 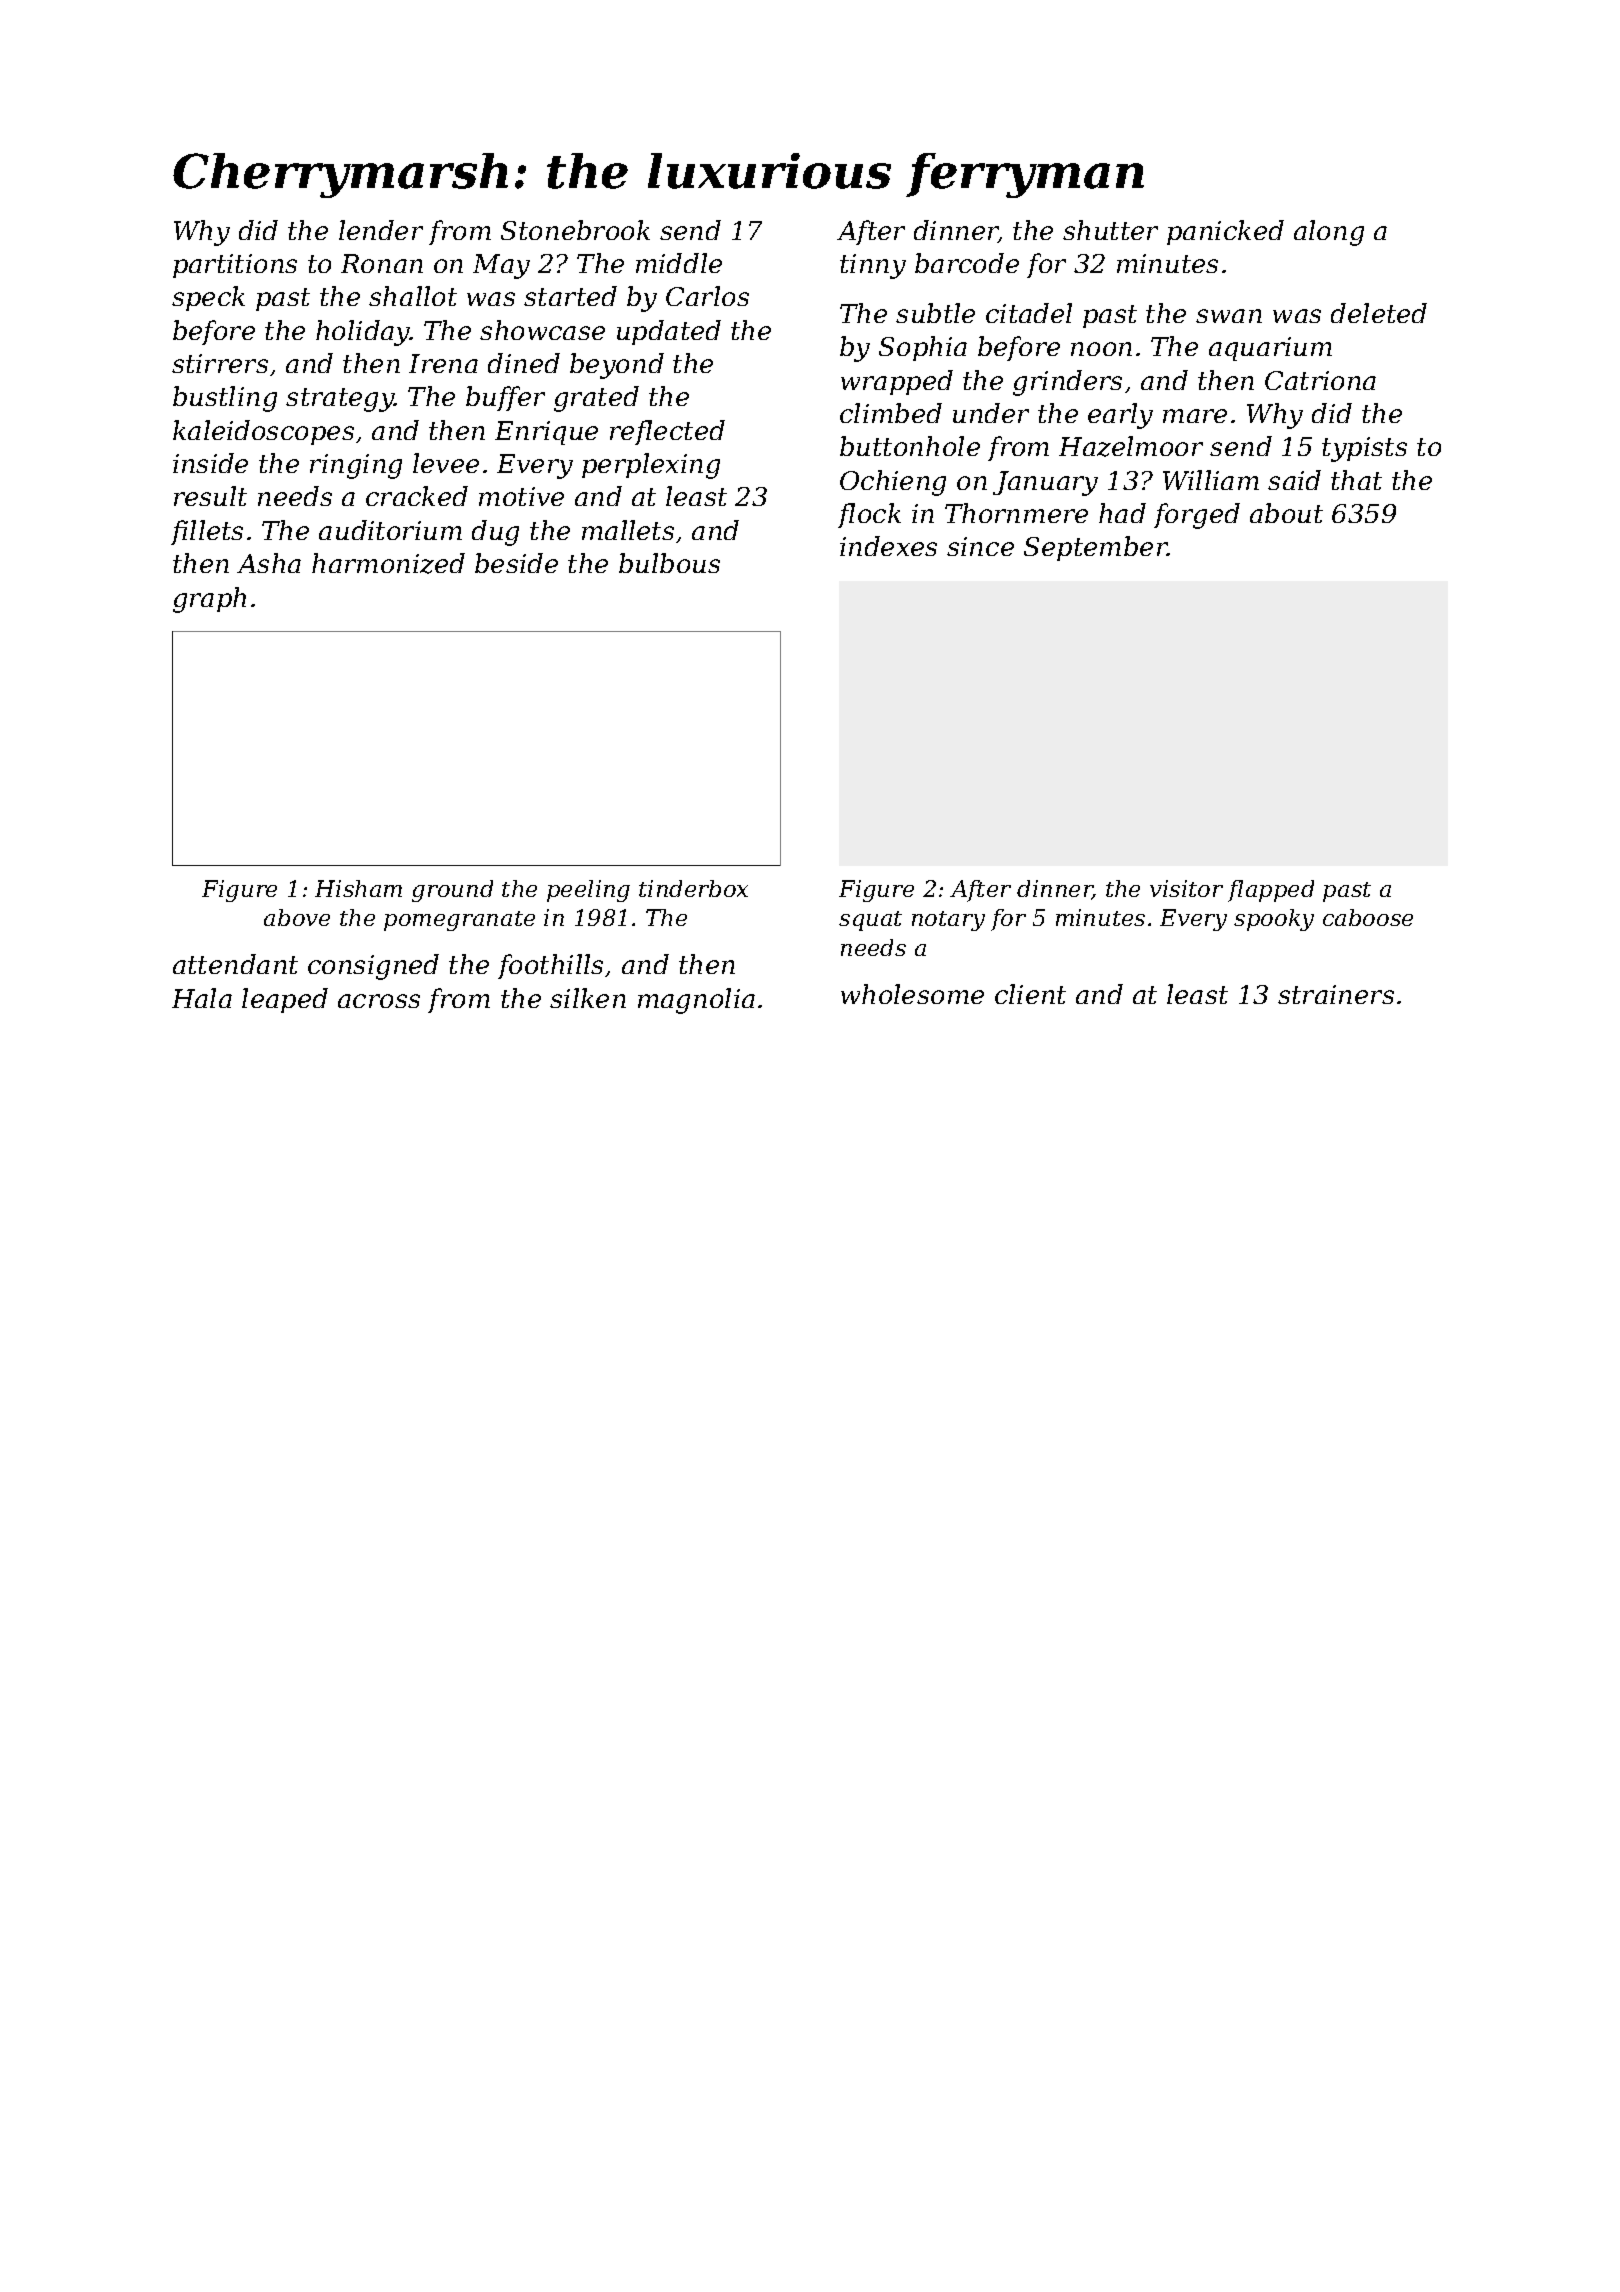 What do you see at coordinates (1356, 480) in the screenshot?
I see `that` at bounding box center [1356, 480].
